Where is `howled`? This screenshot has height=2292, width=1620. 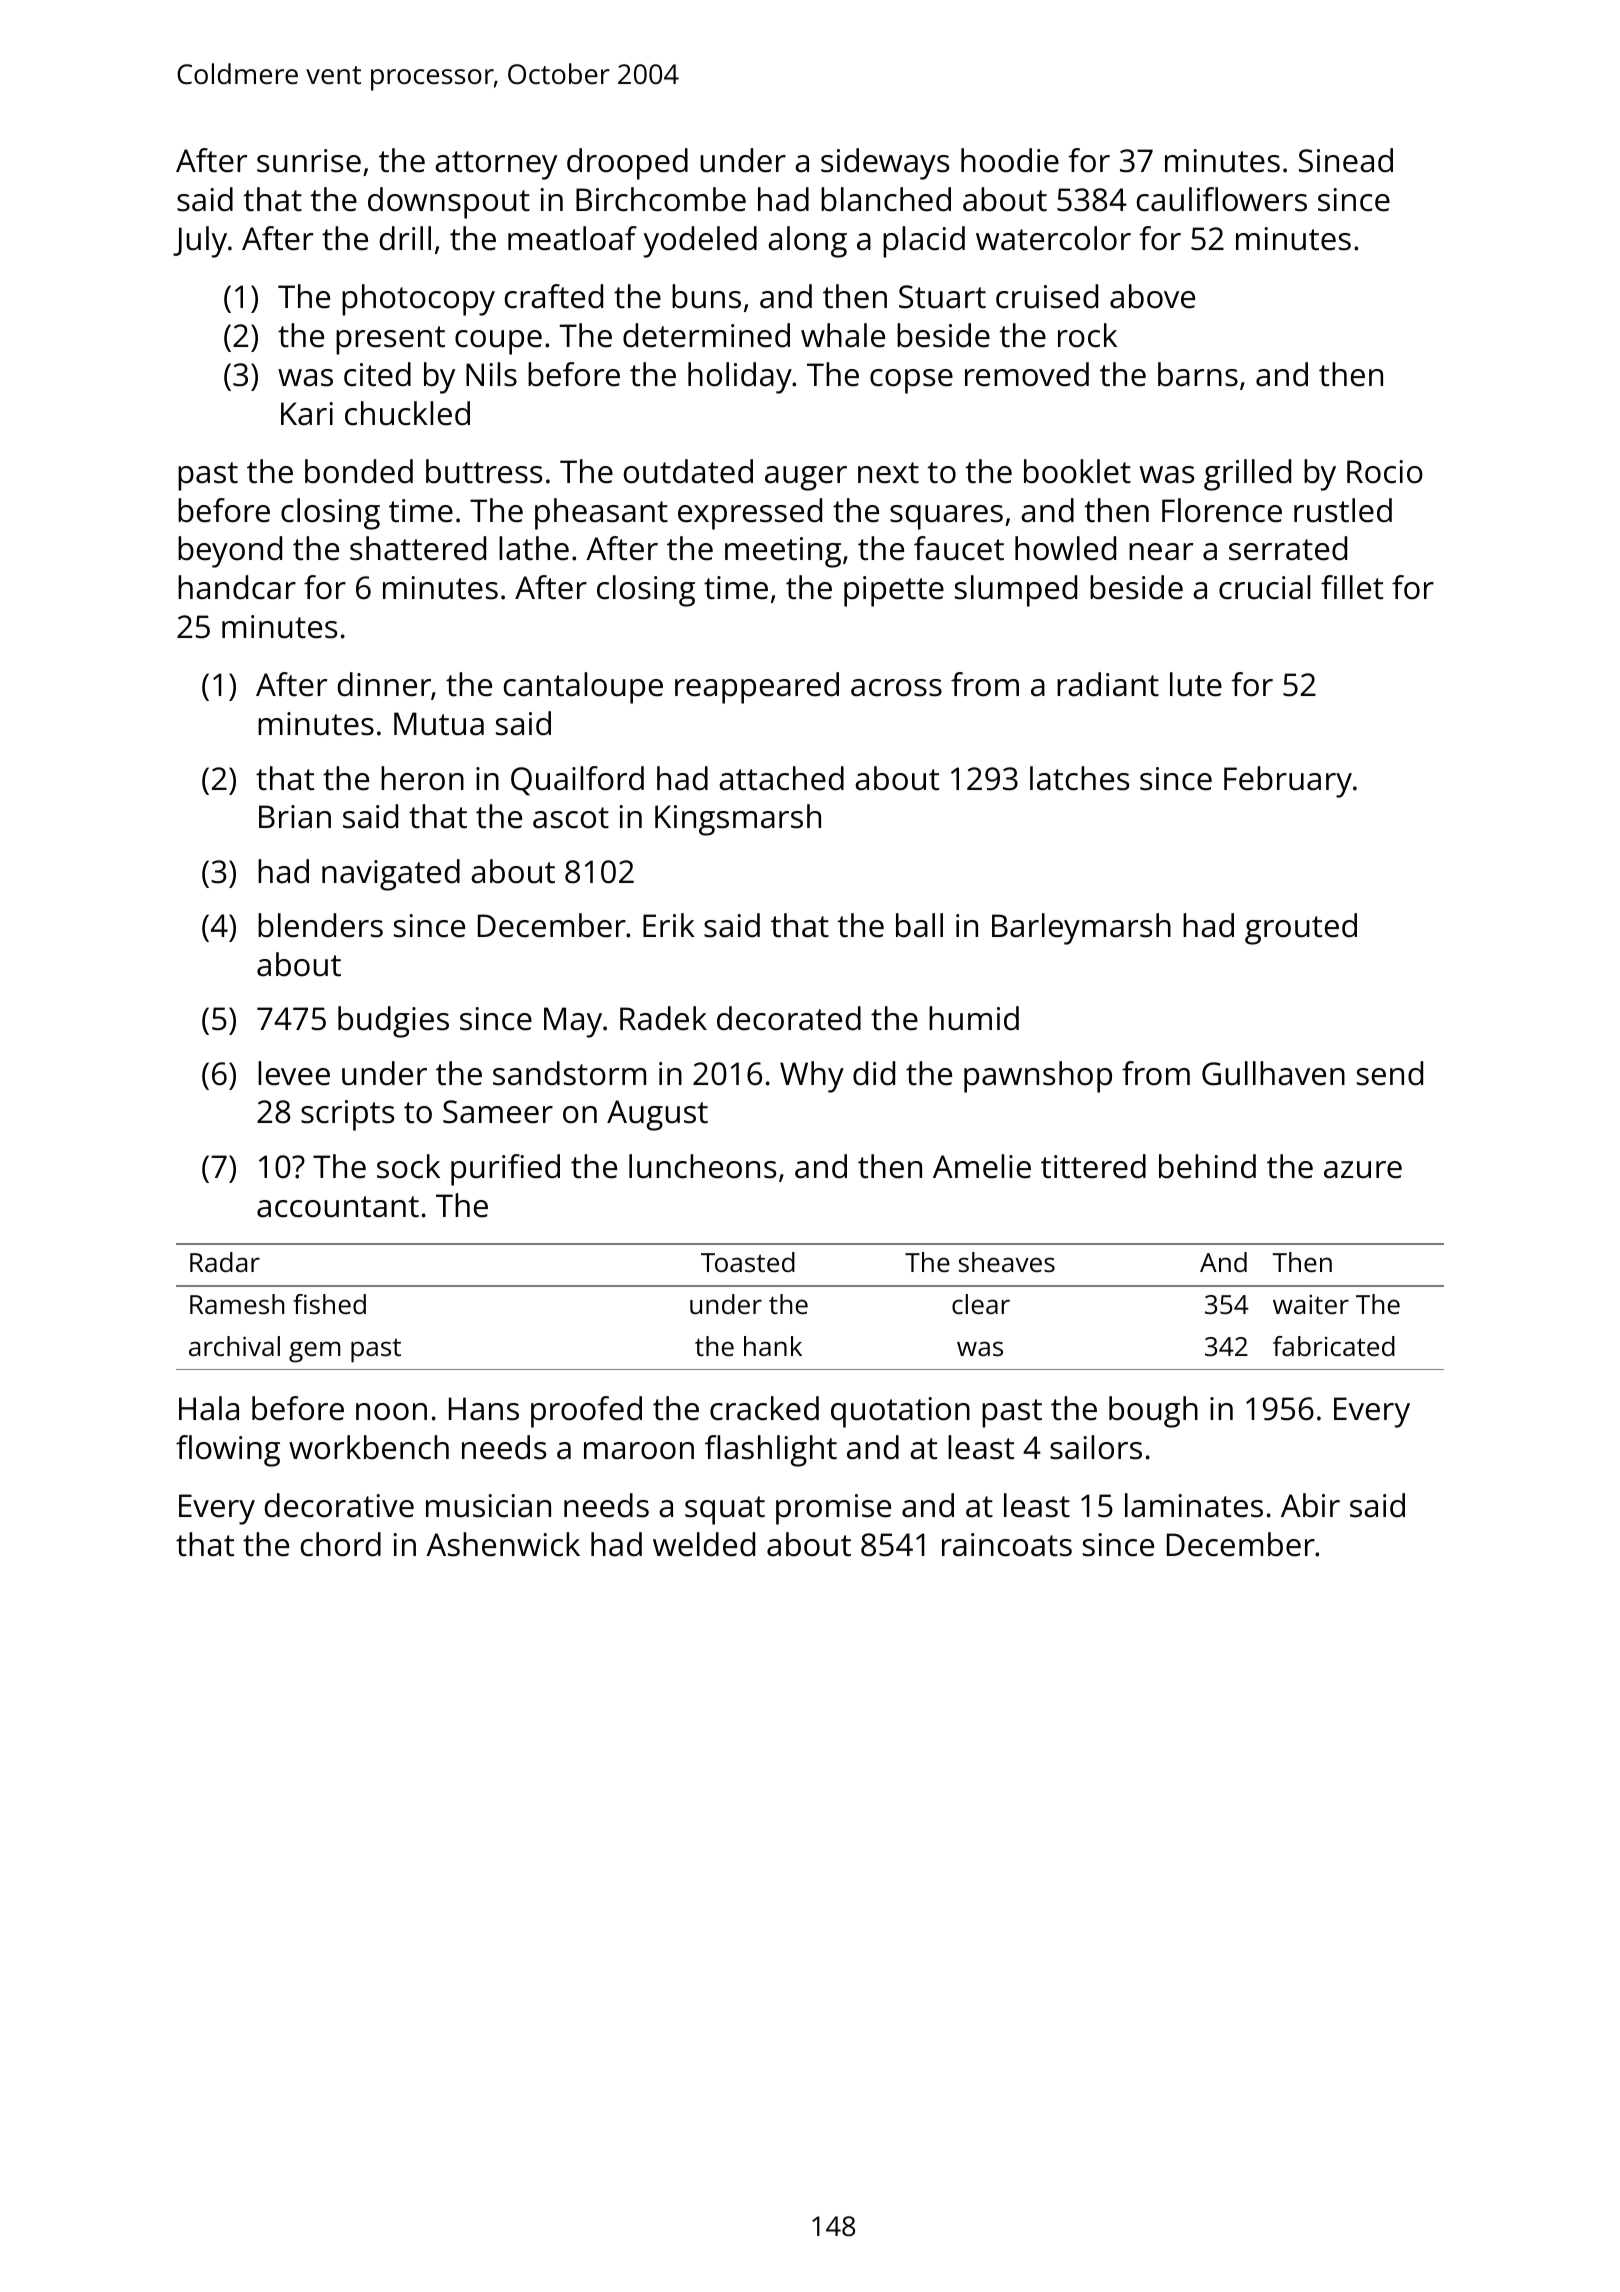
howled is located at coordinates (1065, 548).
